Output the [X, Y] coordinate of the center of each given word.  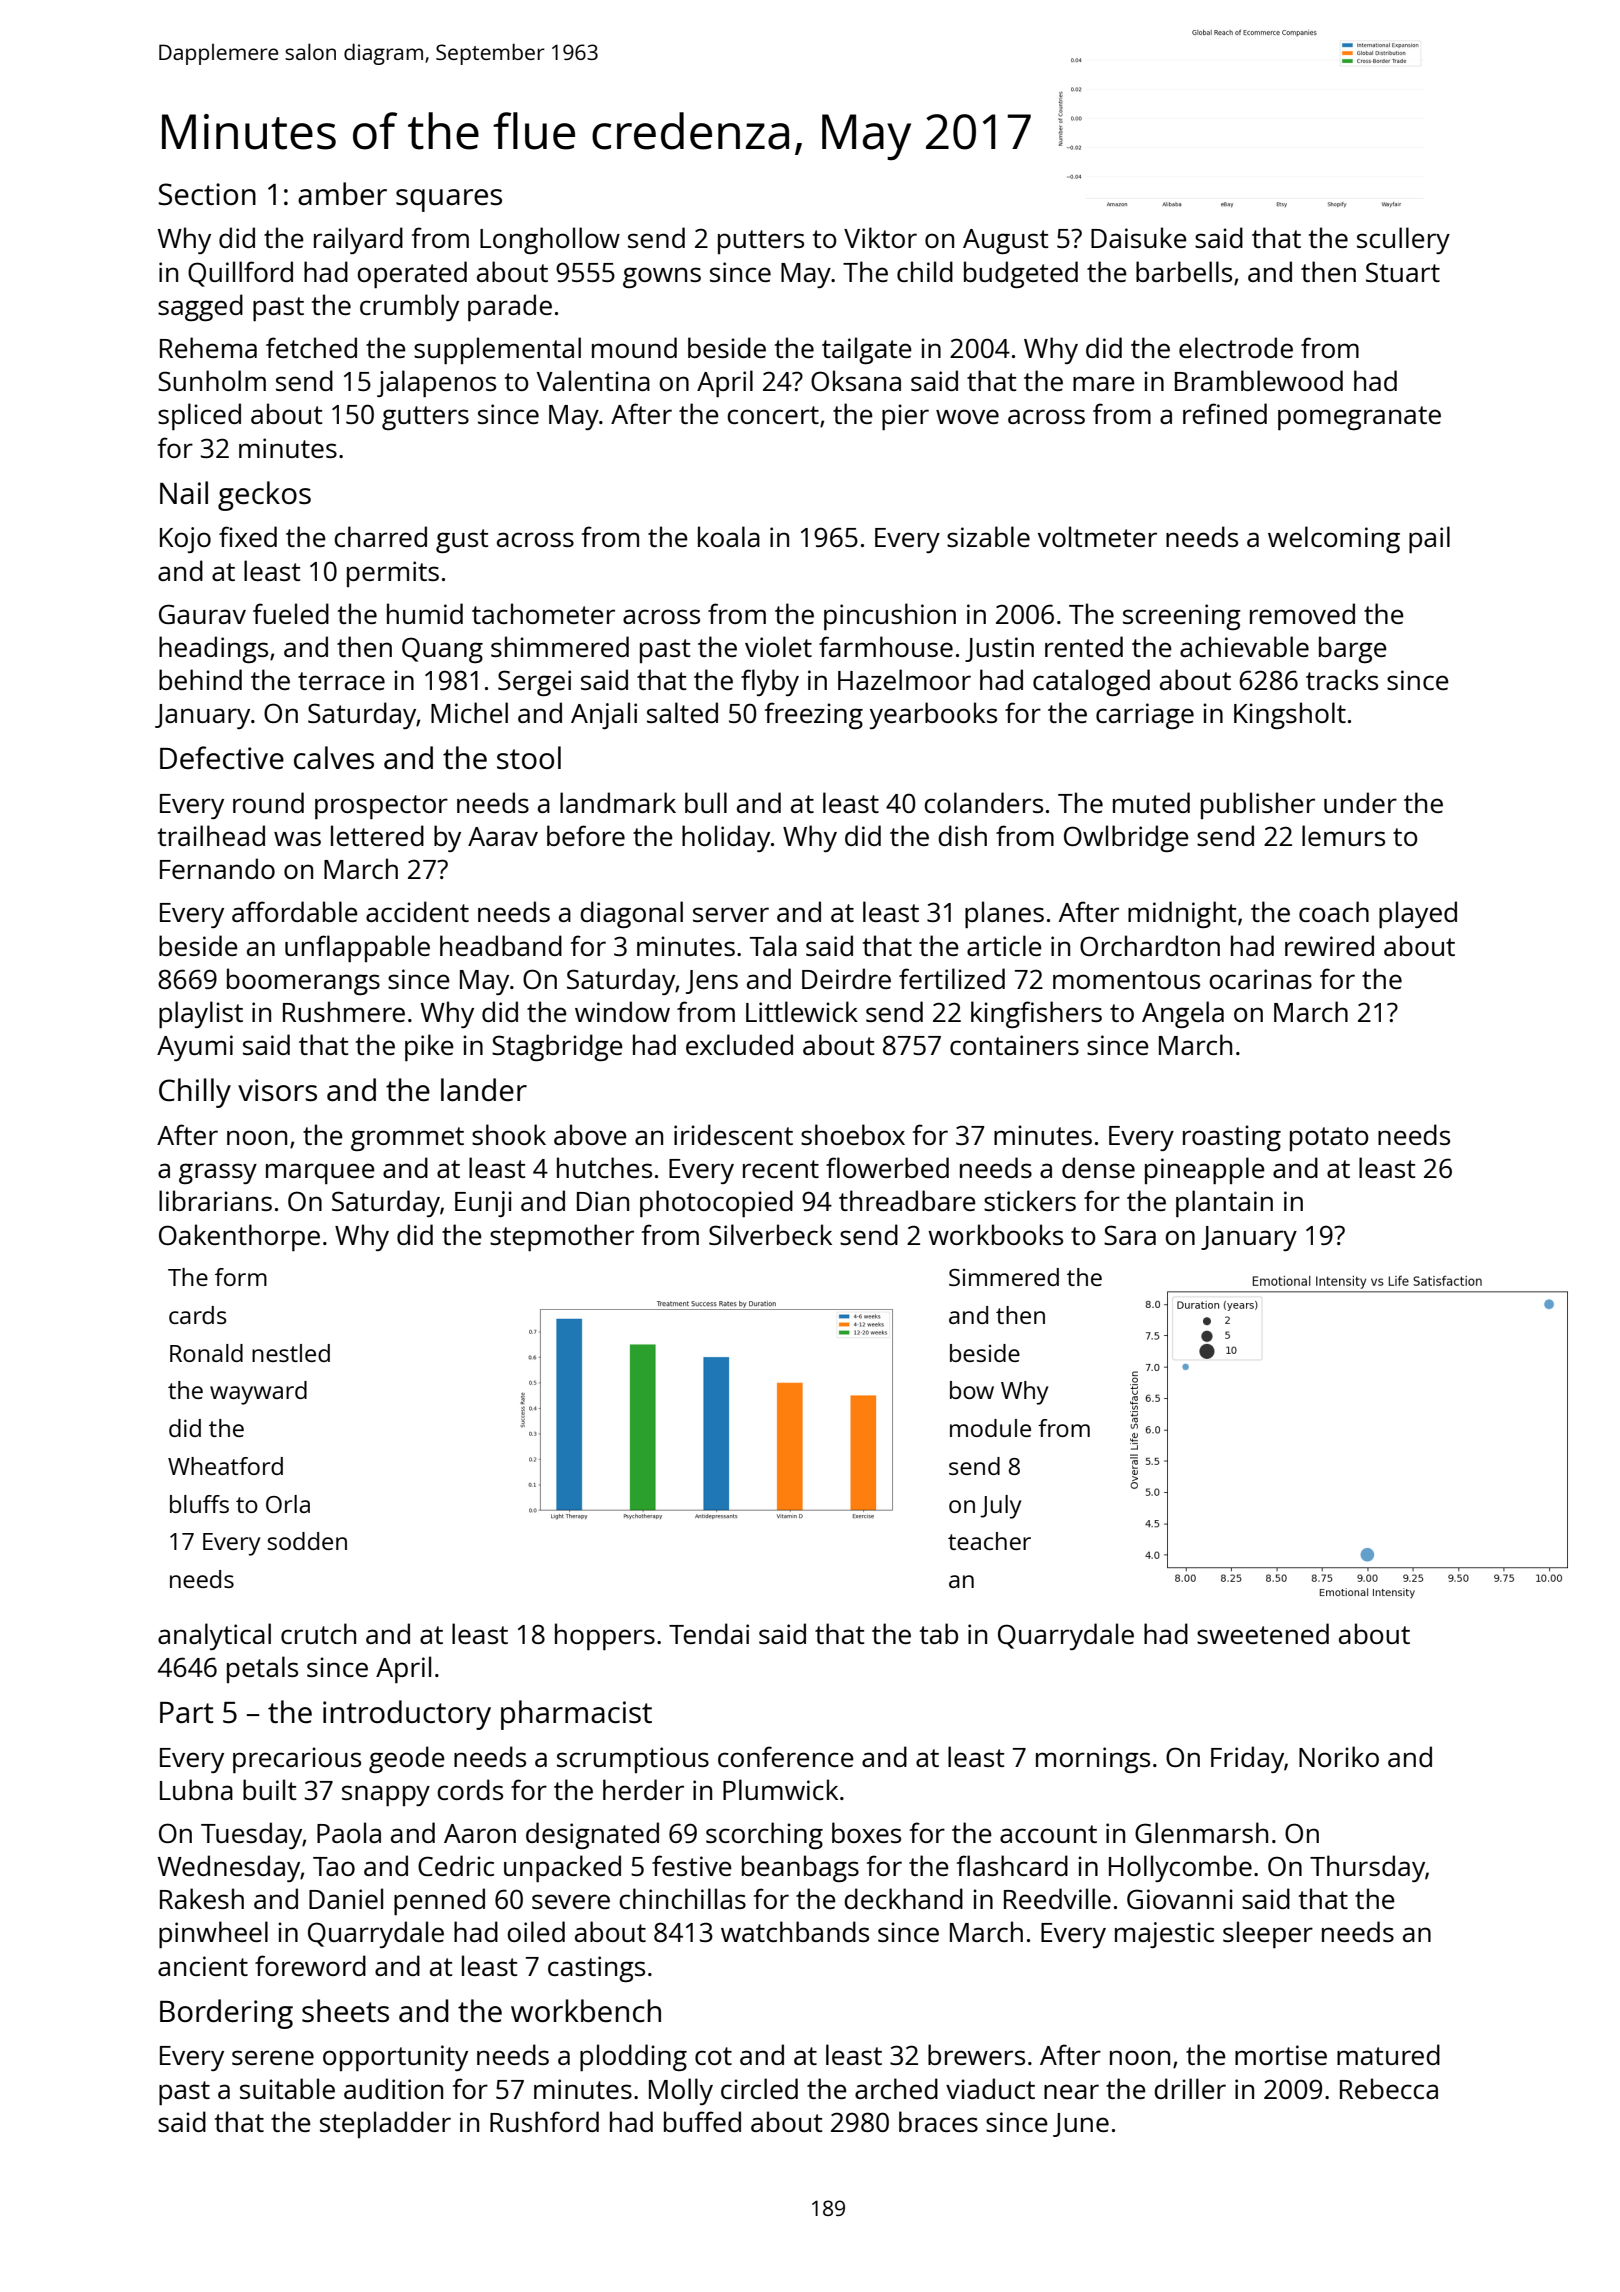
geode [407, 1759]
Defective [222, 758]
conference [786, 1756]
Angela [1183, 1014]
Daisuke [1139, 237]
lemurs [1343, 835]
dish [962, 835]
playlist [201, 1014]
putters [761, 242]
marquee [320, 1173]
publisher [1258, 805]
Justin [999, 649]
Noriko [1339, 1756]
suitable [287, 2088]
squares [449, 200]
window [622, 1011]
